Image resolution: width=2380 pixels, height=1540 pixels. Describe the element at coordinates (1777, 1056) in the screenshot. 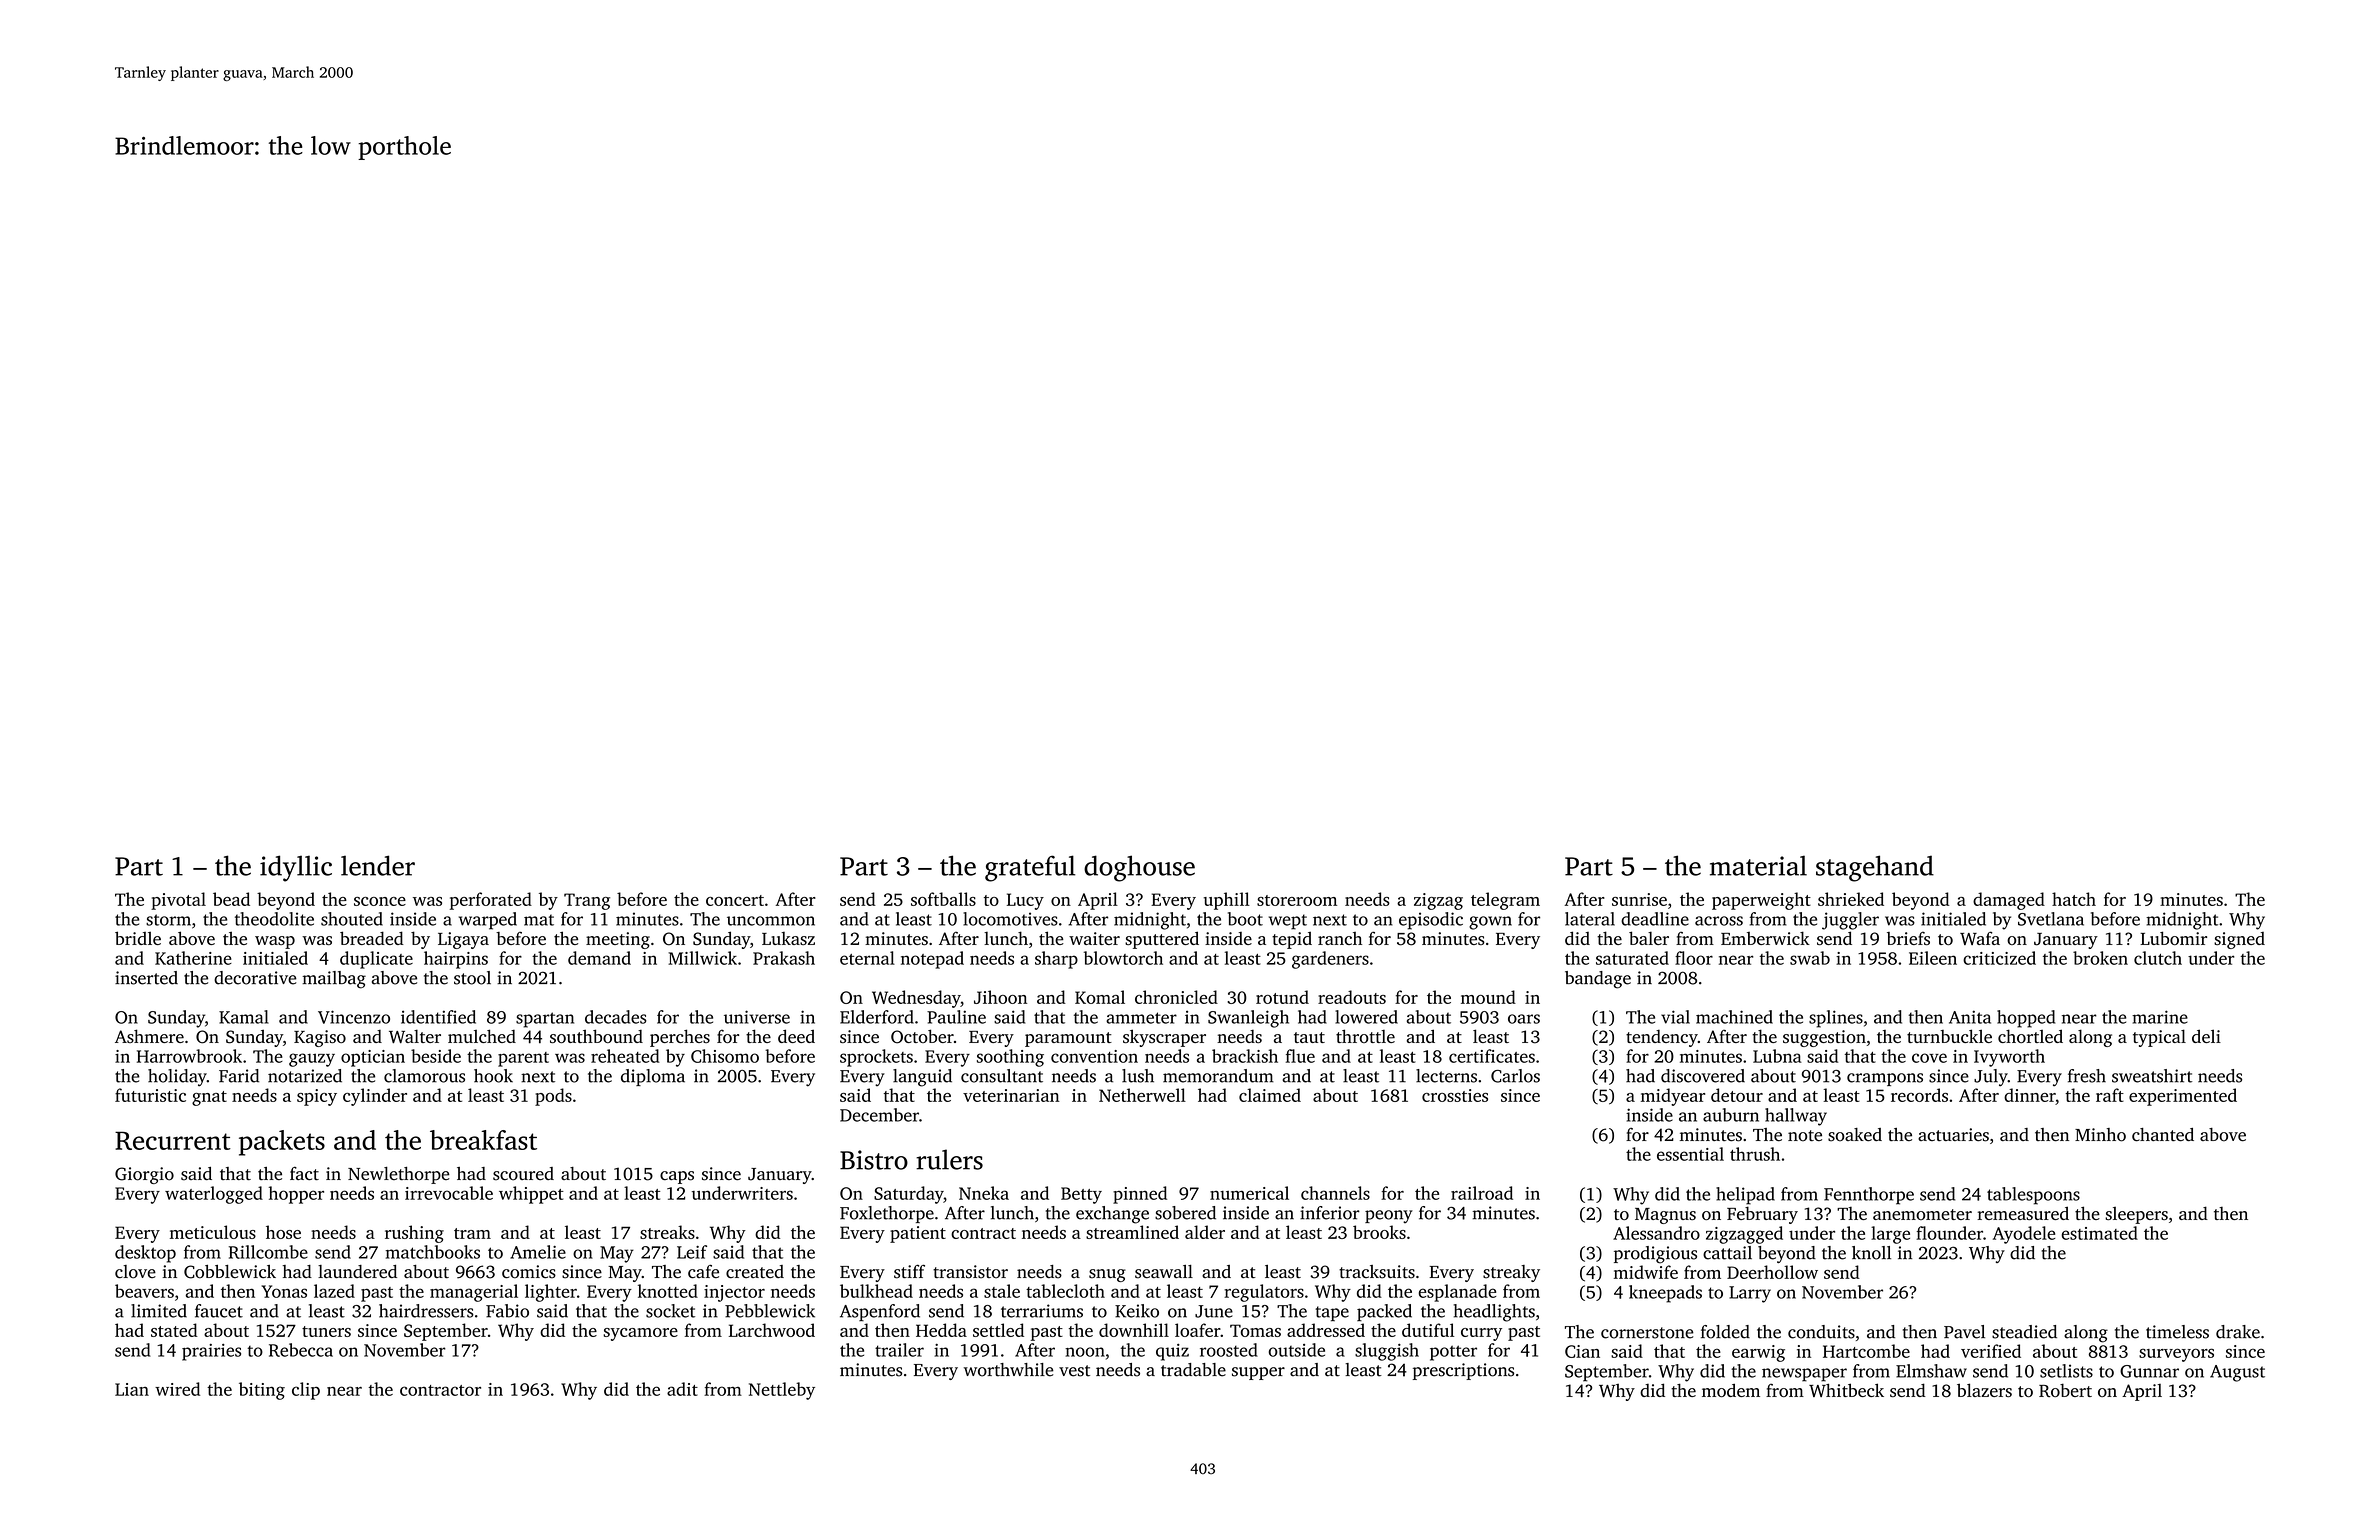

I see `Lubna` at that location.
